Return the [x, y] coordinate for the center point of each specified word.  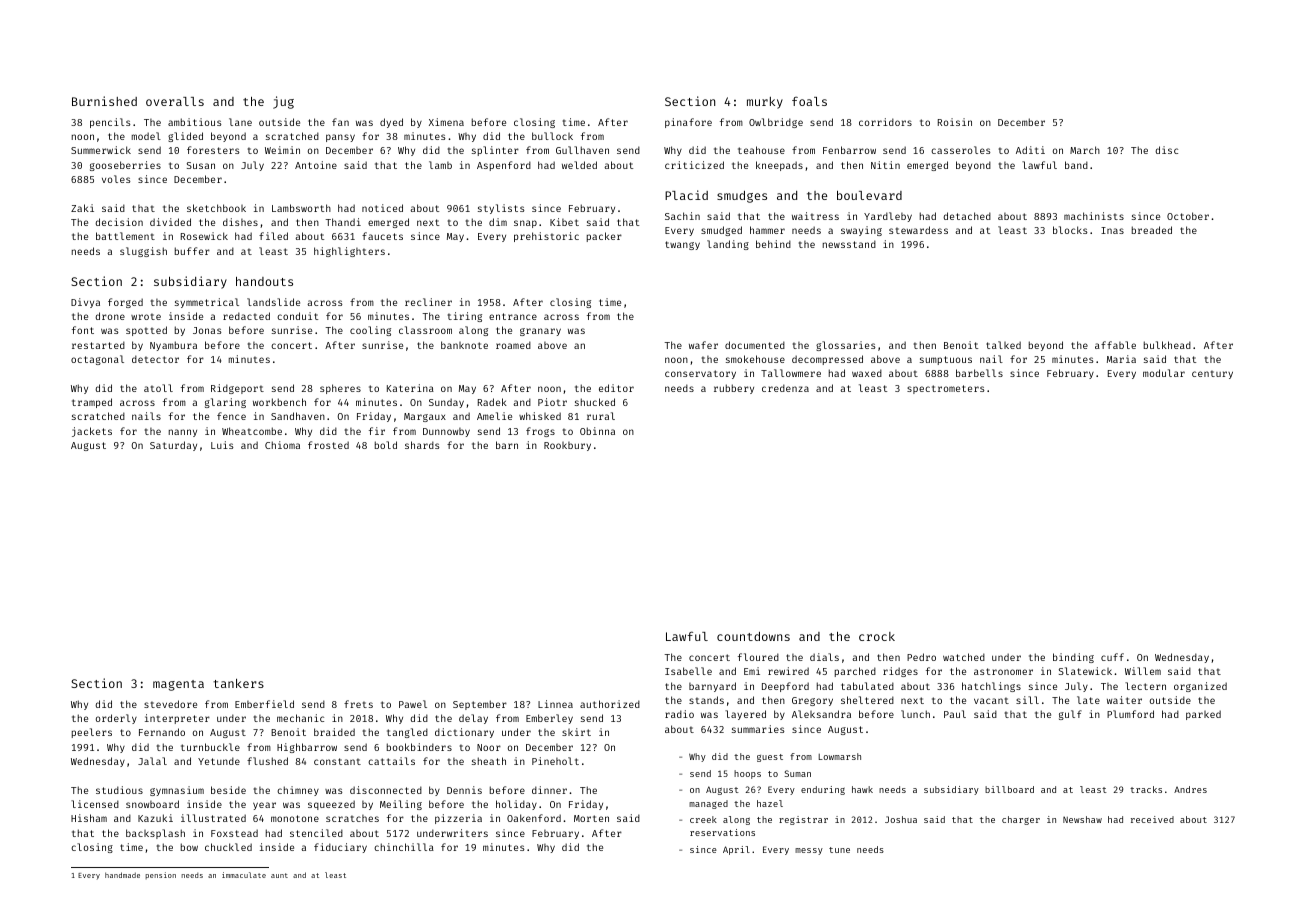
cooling [370, 331]
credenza [785, 388]
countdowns [753, 636]
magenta [178, 685]
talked [1003, 345]
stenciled [316, 833]
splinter [495, 151]
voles [116, 179]
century [1212, 374]
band [1076, 165]
